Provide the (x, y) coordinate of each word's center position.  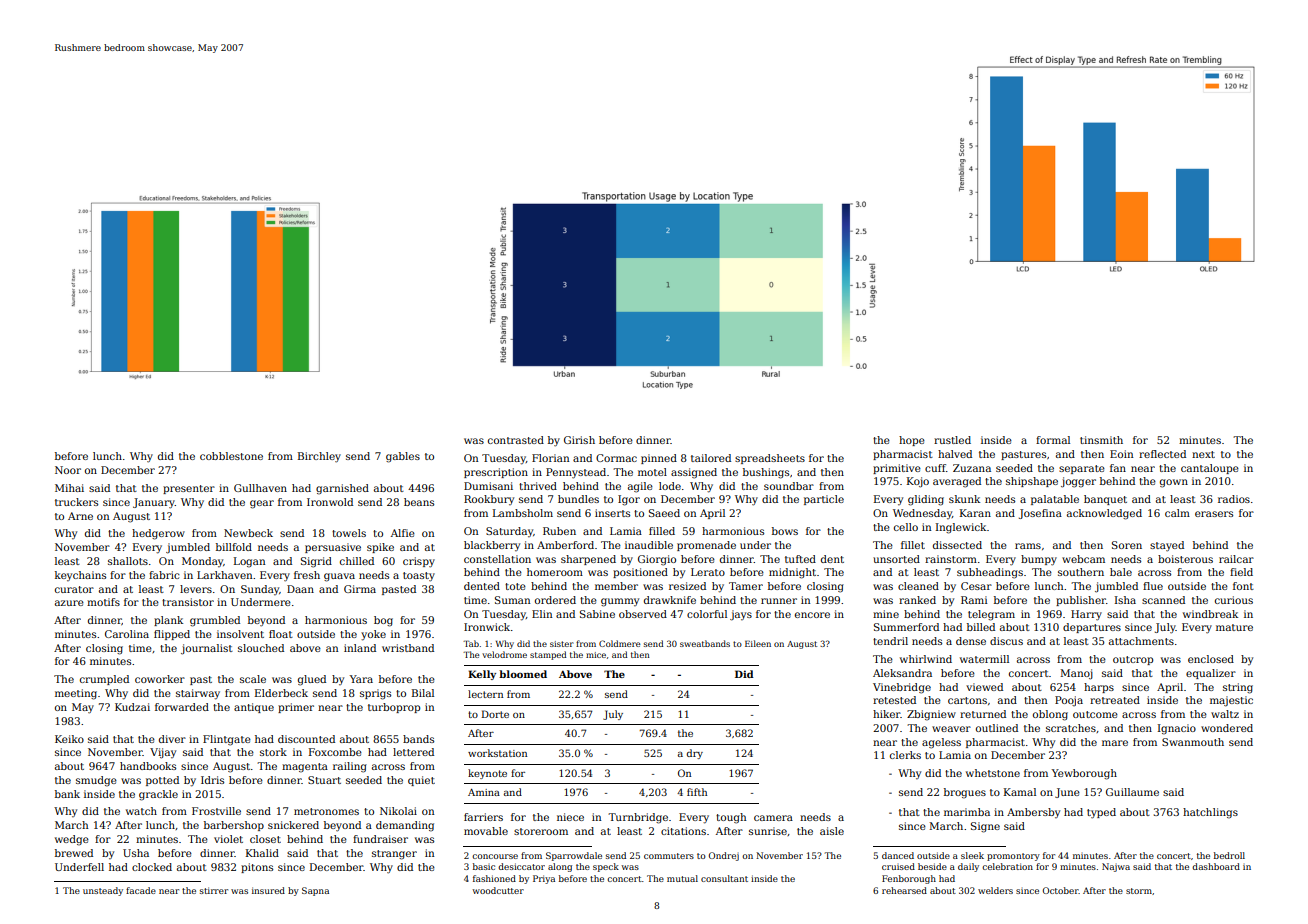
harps (1099, 688)
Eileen (758, 643)
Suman (512, 600)
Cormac (616, 458)
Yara (361, 679)
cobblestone (231, 456)
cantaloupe (1210, 469)
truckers (76, 502)
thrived (538, 486)
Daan (300, 589)
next (1203, 454)
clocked (152, 867)
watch (141, 811)
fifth (697, 792)
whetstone (993, 773)
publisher (1081, 601)
